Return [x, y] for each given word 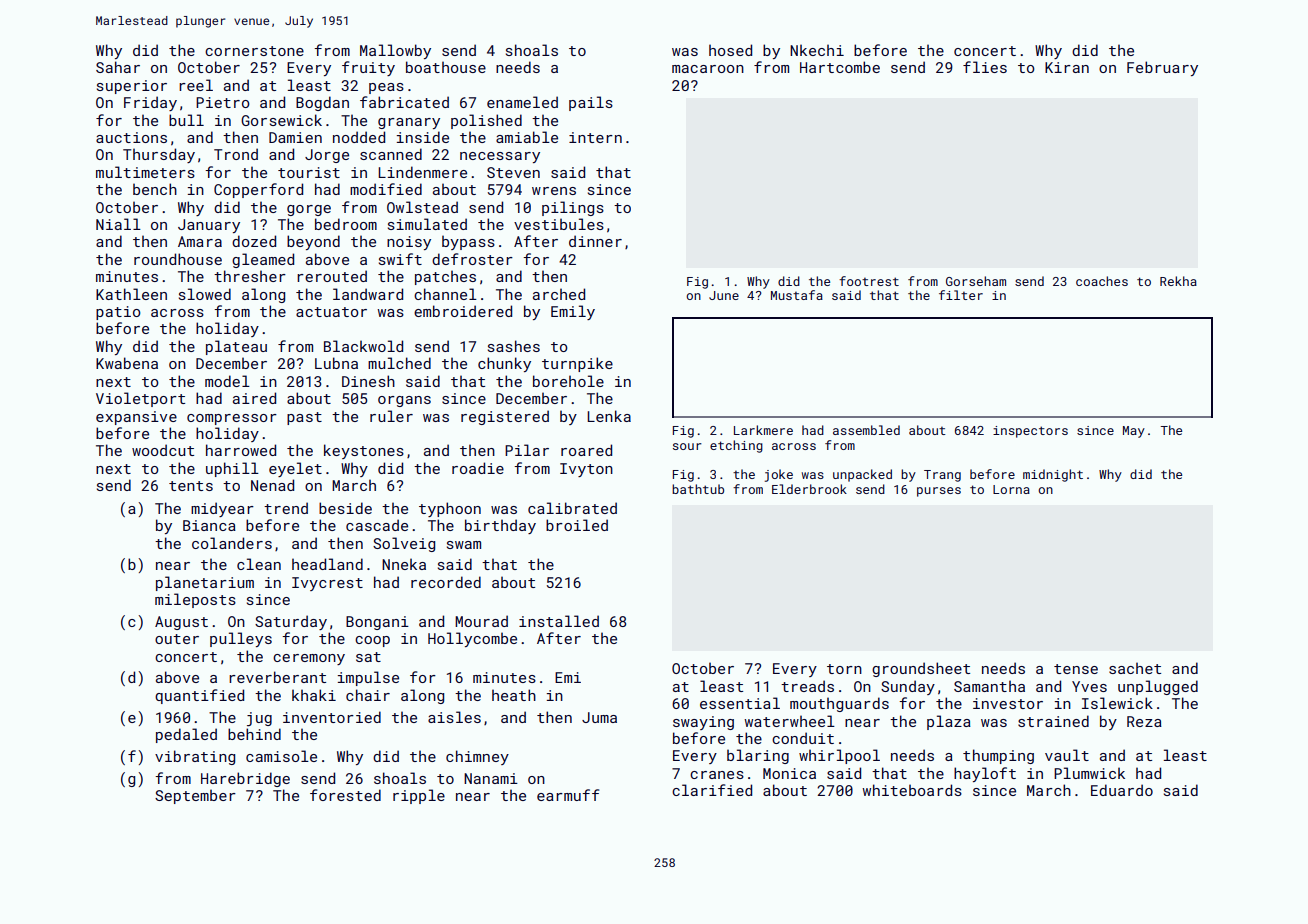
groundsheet [921, 669]
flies [985, 67]
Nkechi [817, 50]
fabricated [404, 102]
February [1162, 68]
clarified [712, 790]
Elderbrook [809, 489]
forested [345, 795]
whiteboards [912, 790]
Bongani [377, 623]
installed [559, 621]
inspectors [1030, 432]
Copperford [258, 190]
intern [595, 137]
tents [191, 486]
